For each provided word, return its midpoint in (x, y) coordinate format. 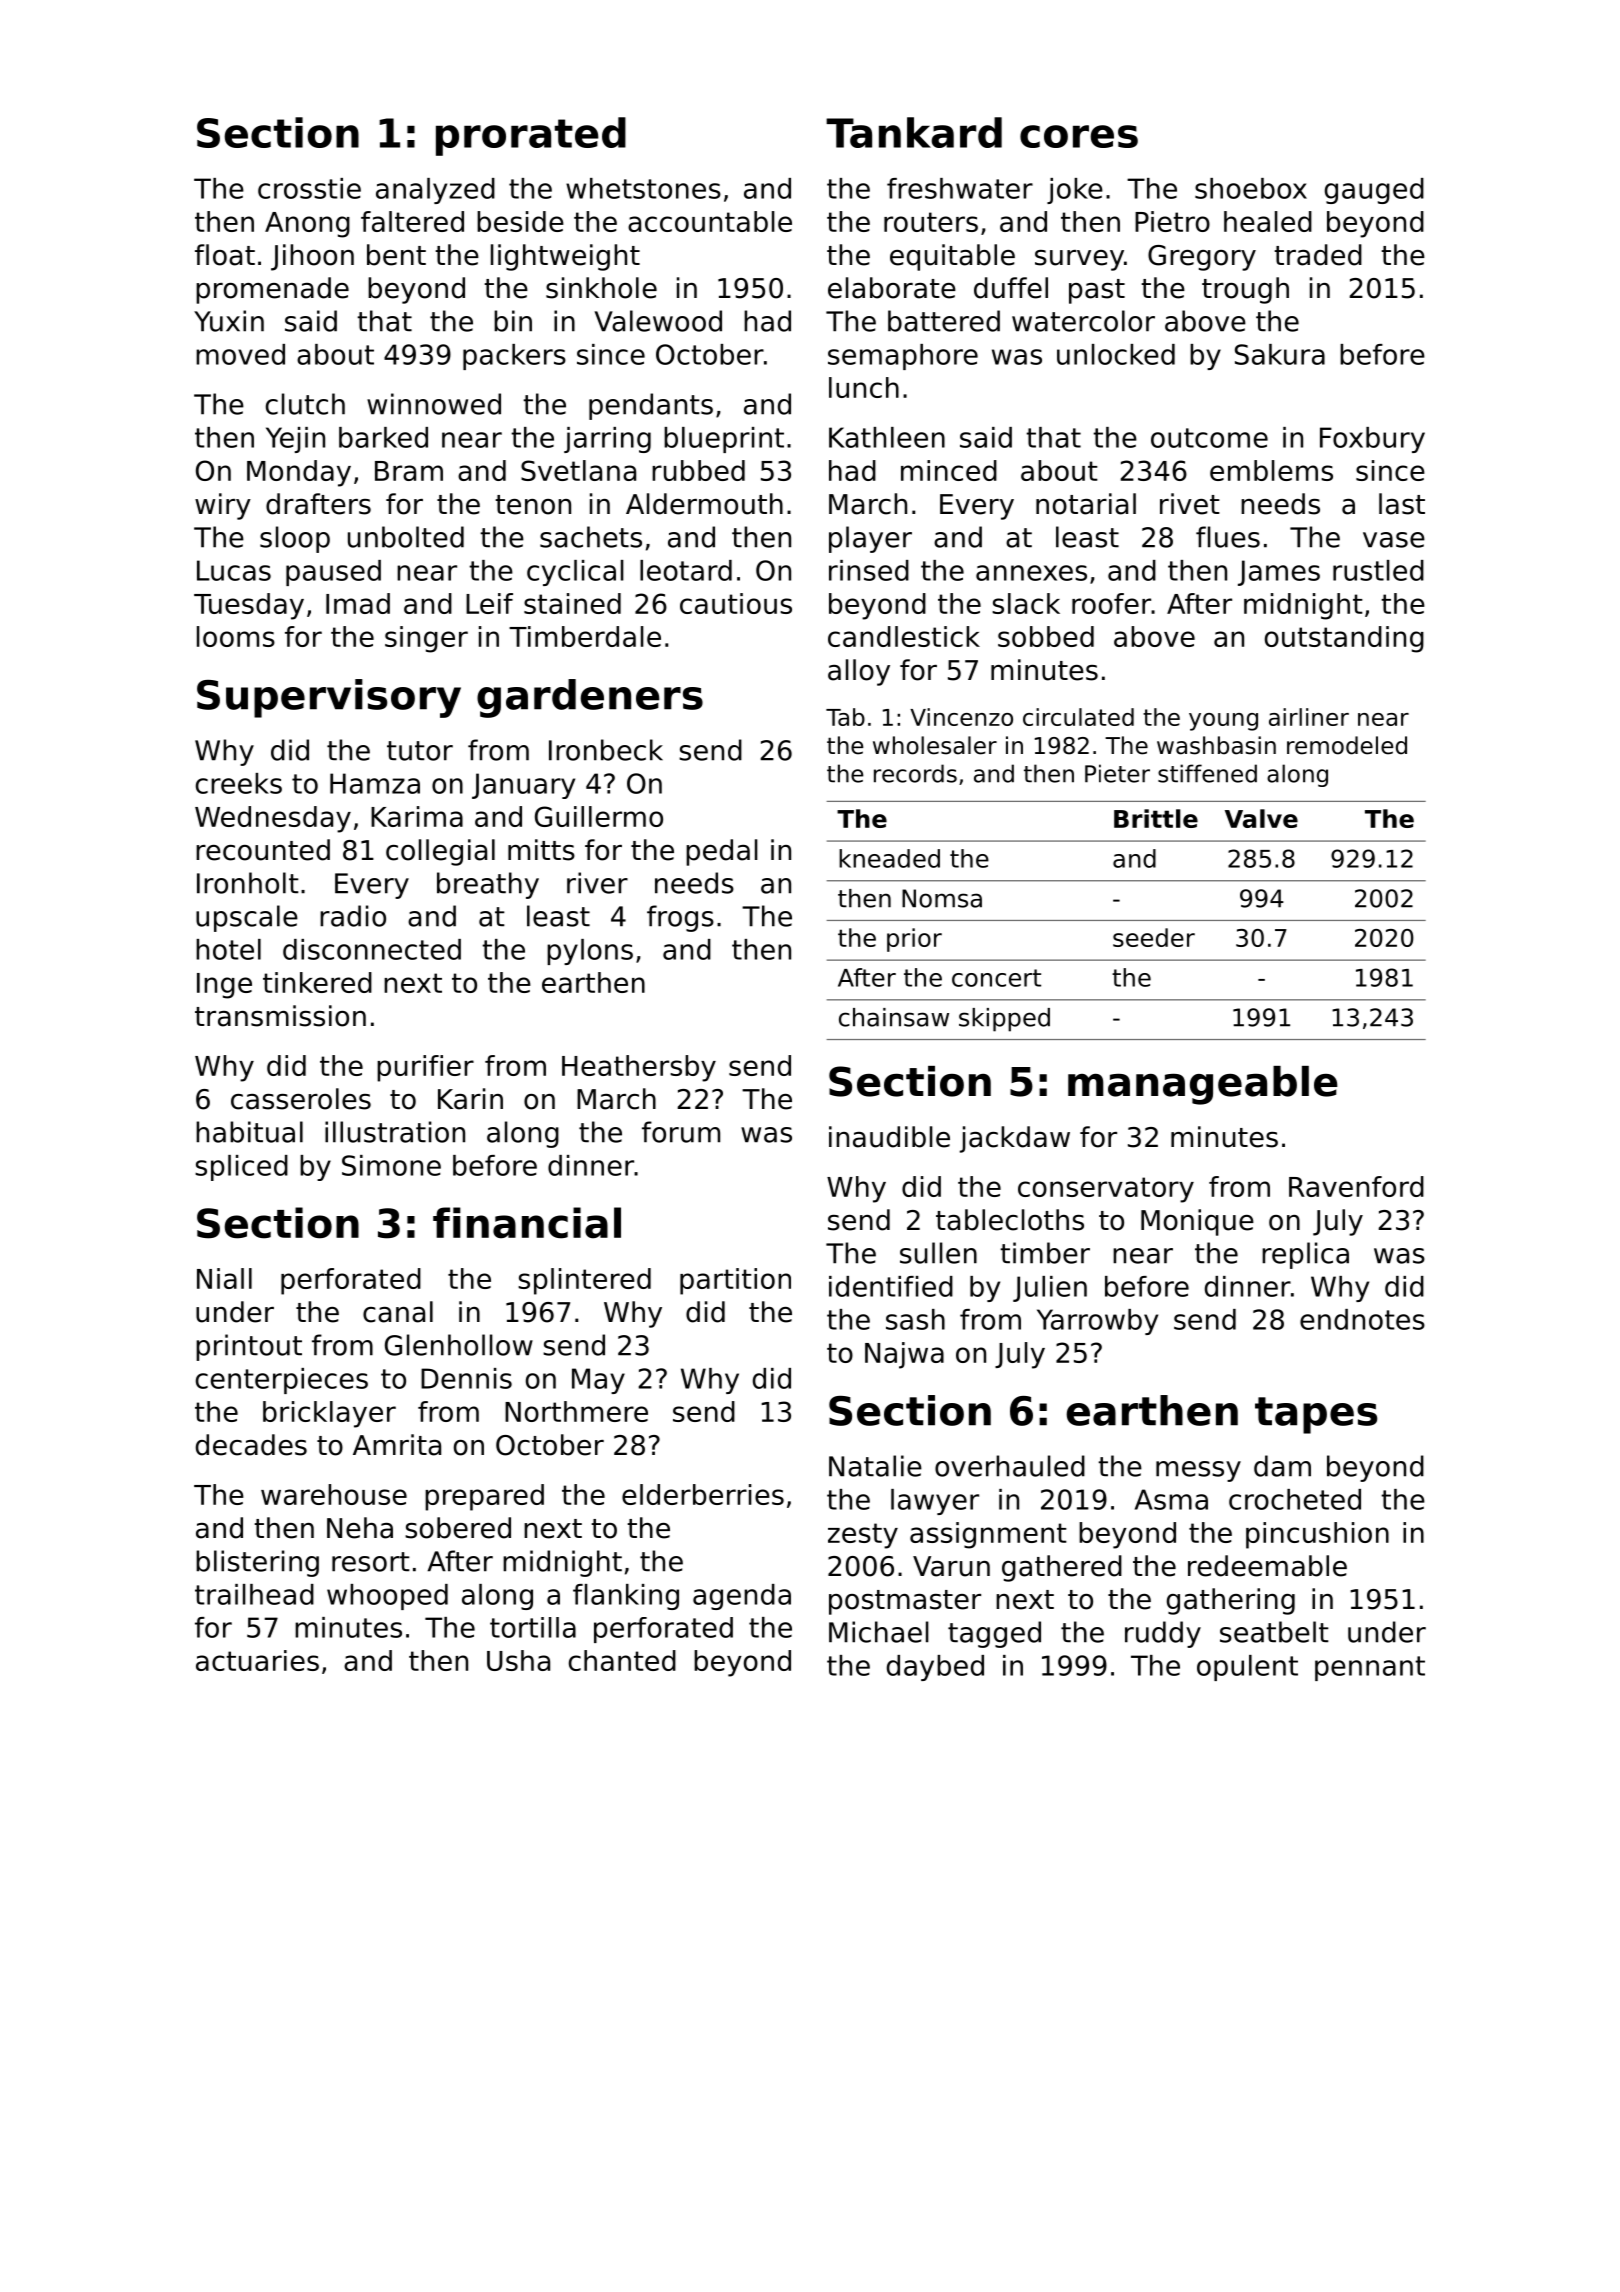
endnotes (1362, 1319)
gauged (1374, 191)
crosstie (309, 188)
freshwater (960, 188)
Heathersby (639, 1068)
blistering (257, 1563)
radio (353, 916)
